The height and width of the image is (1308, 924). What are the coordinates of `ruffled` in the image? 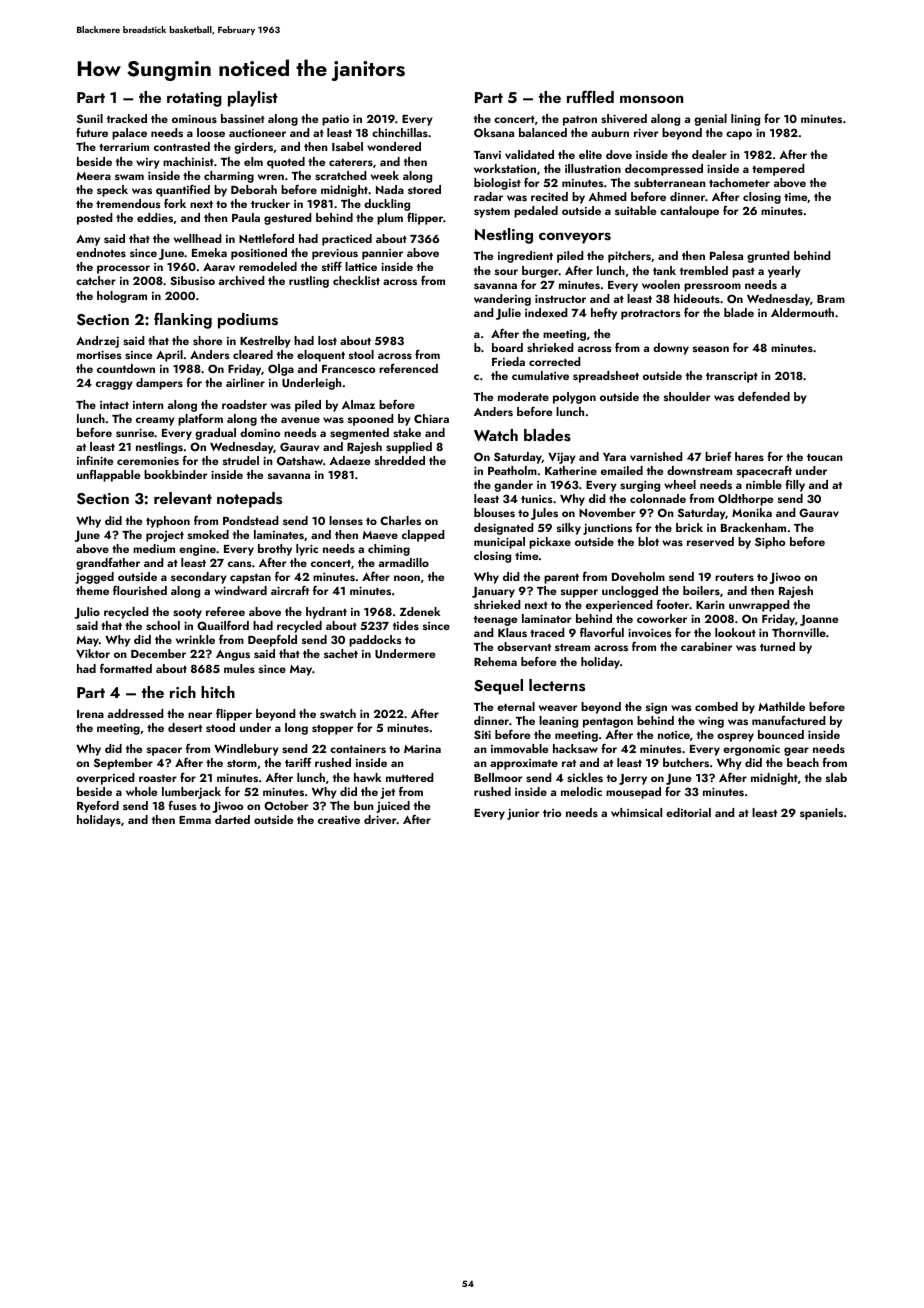 It's located at (590, 96).
